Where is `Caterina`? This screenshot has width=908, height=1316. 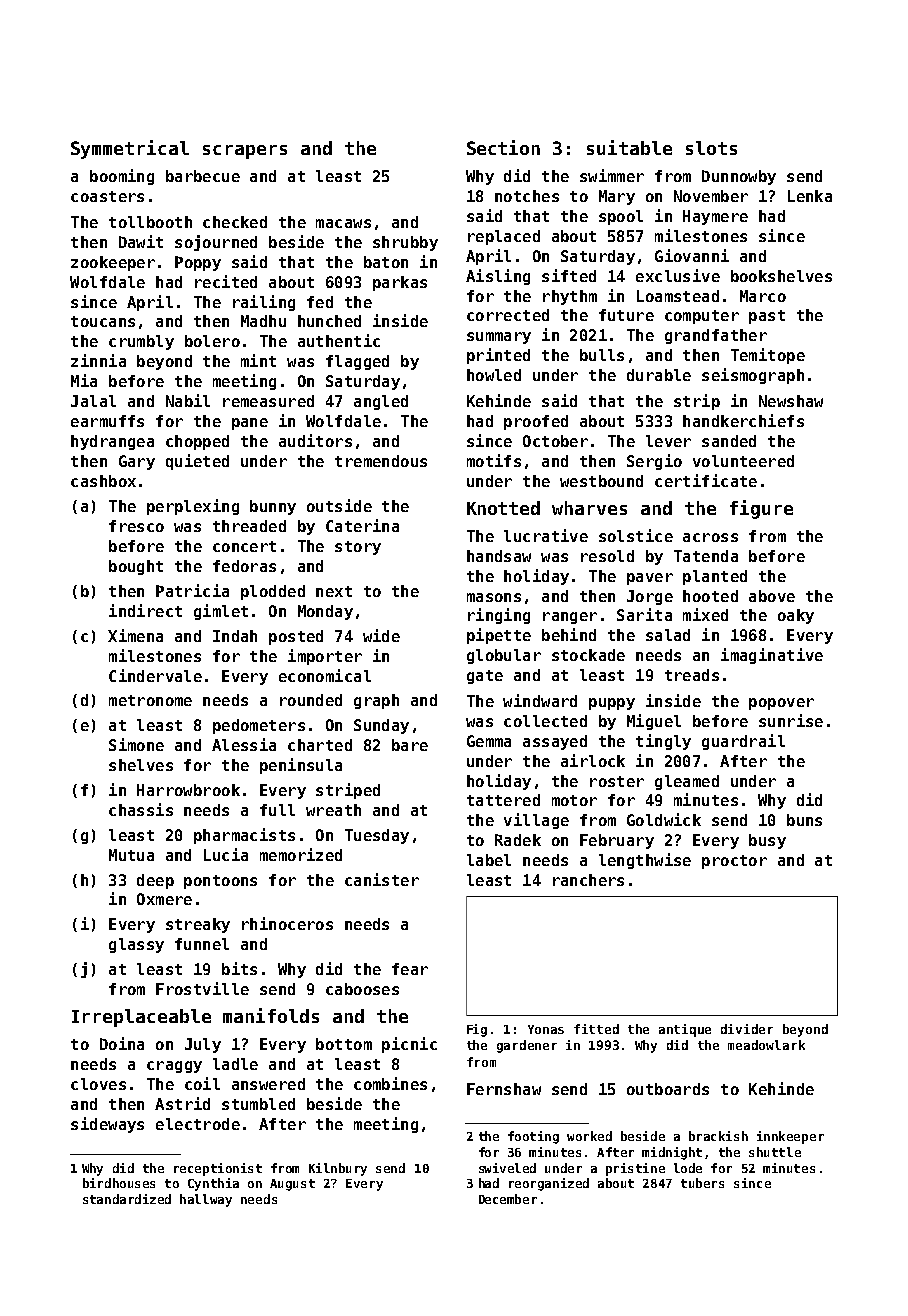
Caterina is located at coordinates (362, 525).
